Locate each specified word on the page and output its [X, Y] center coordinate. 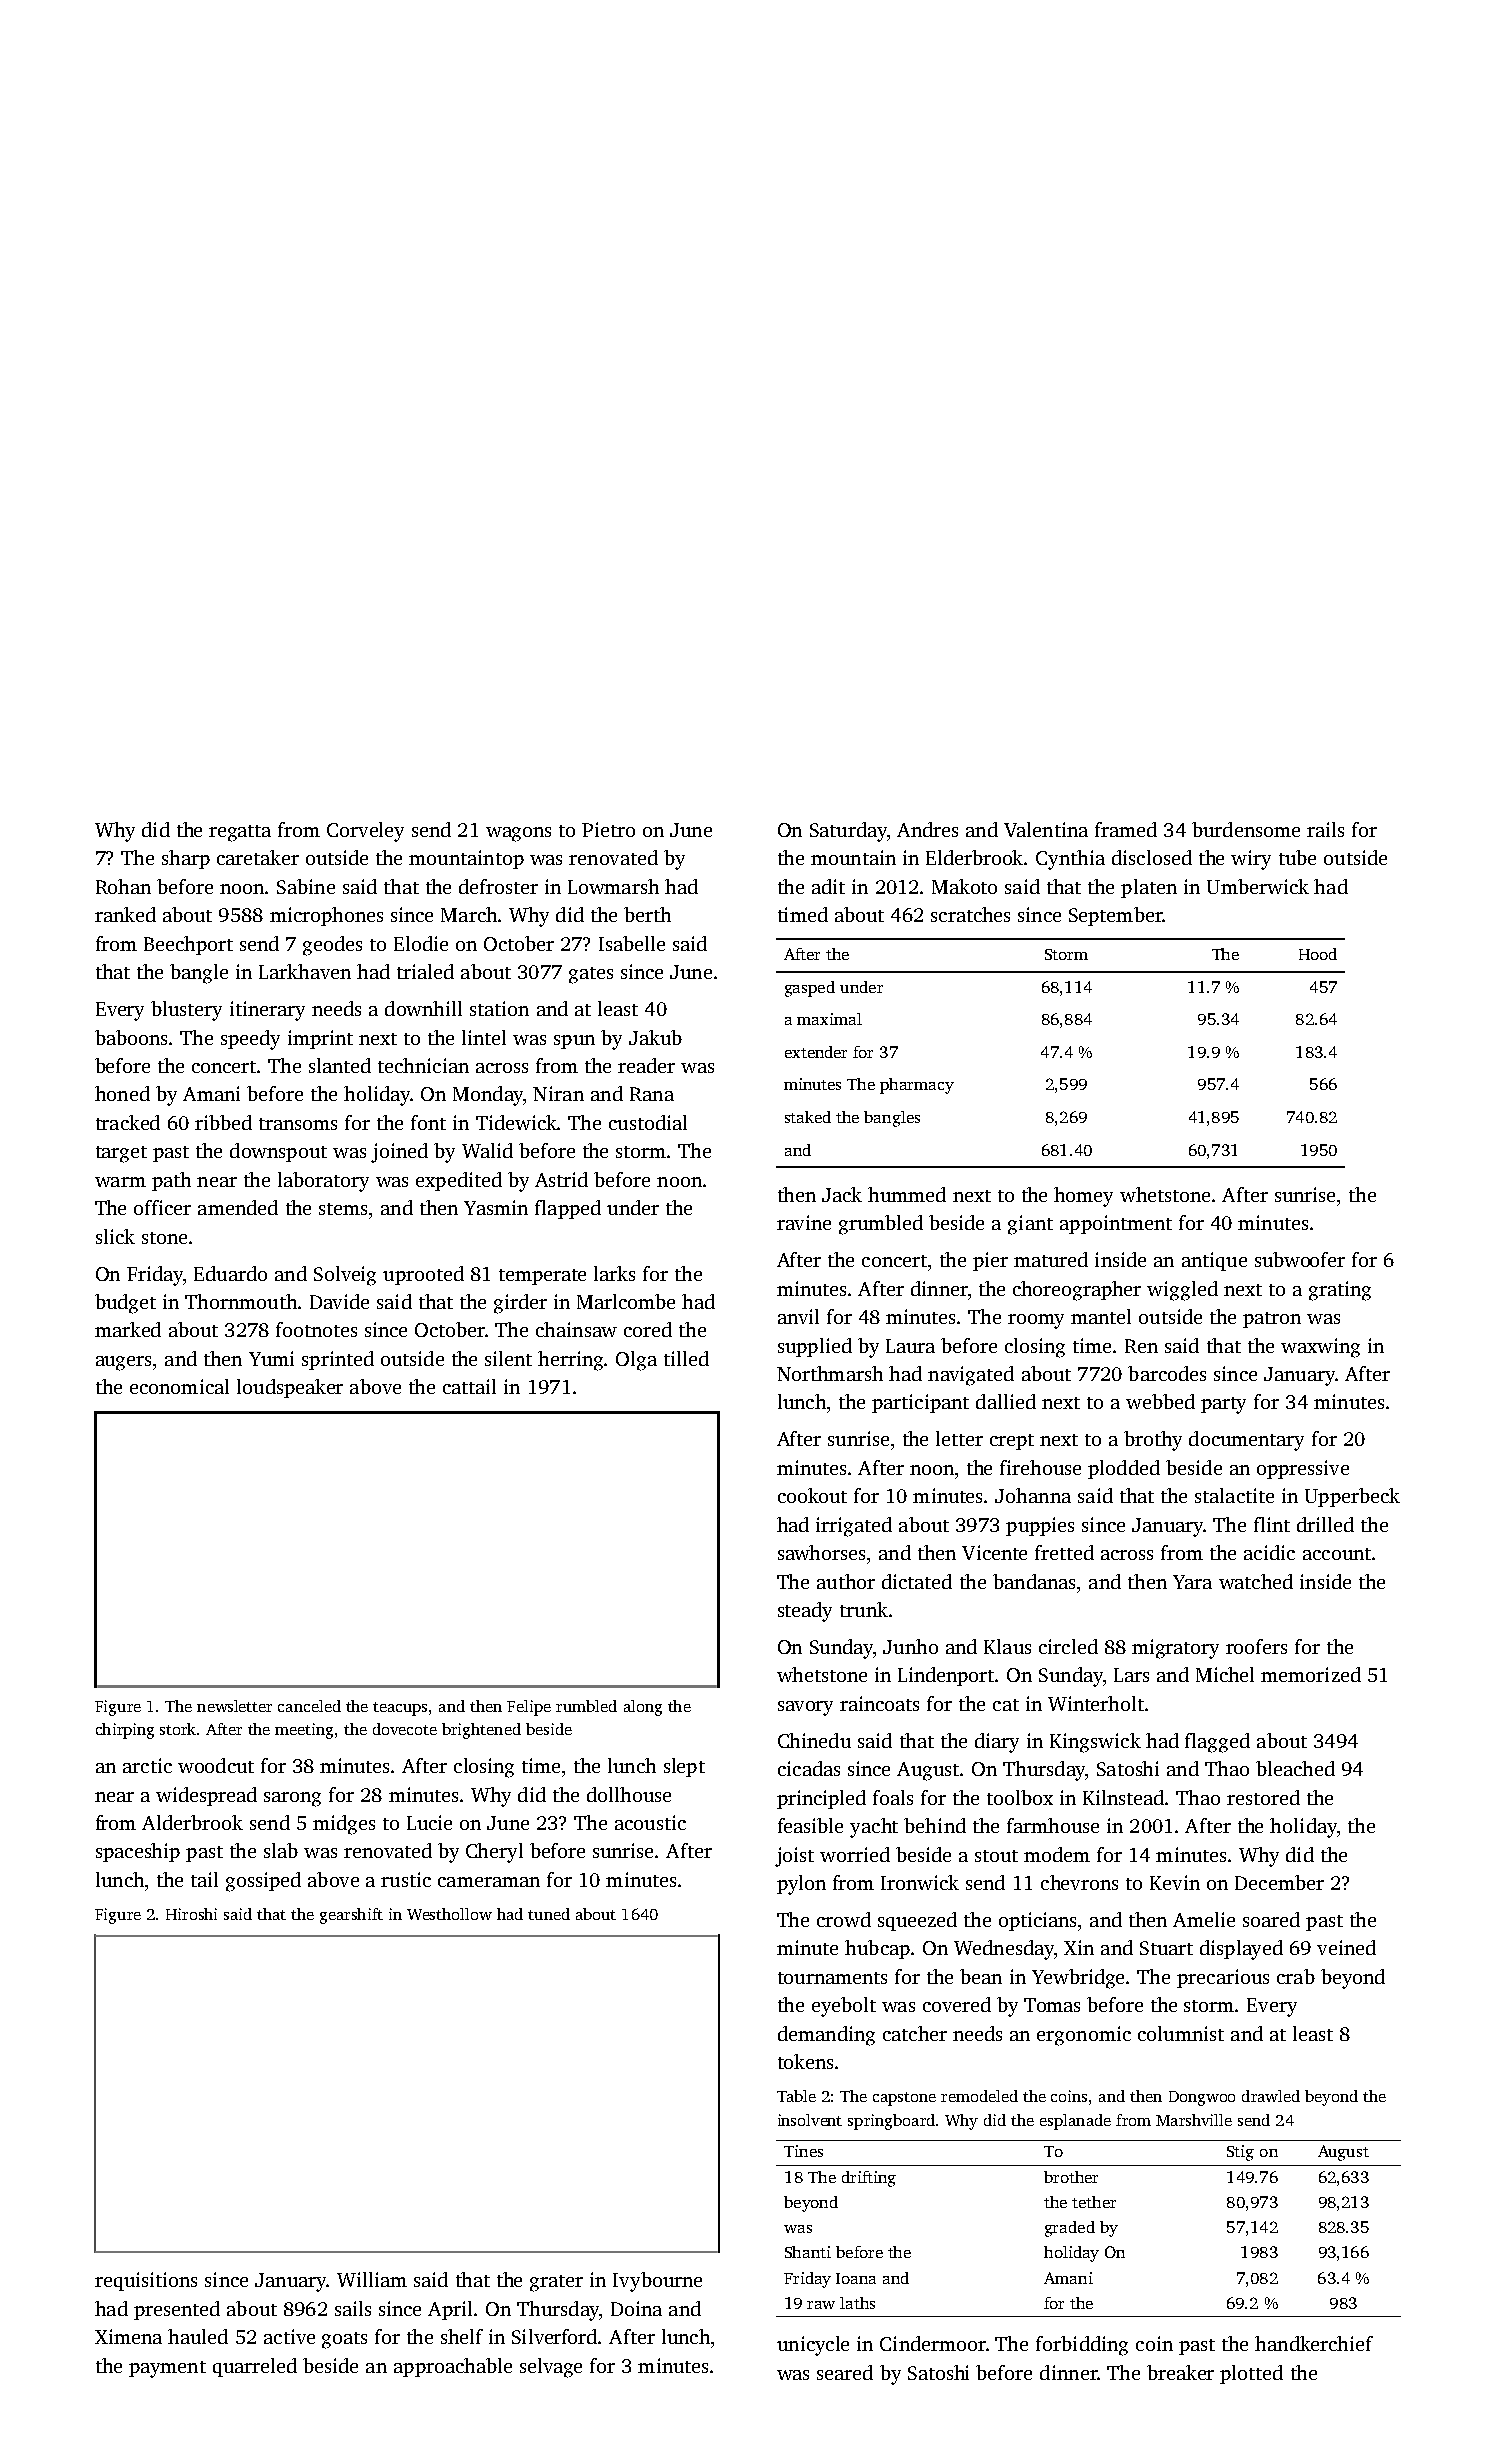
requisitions [146, 2281]
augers [123, 1363]
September [1115, 916]
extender [816, 1052]
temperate [542, 1277]
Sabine [306, 886]
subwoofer [1300, 1259]
